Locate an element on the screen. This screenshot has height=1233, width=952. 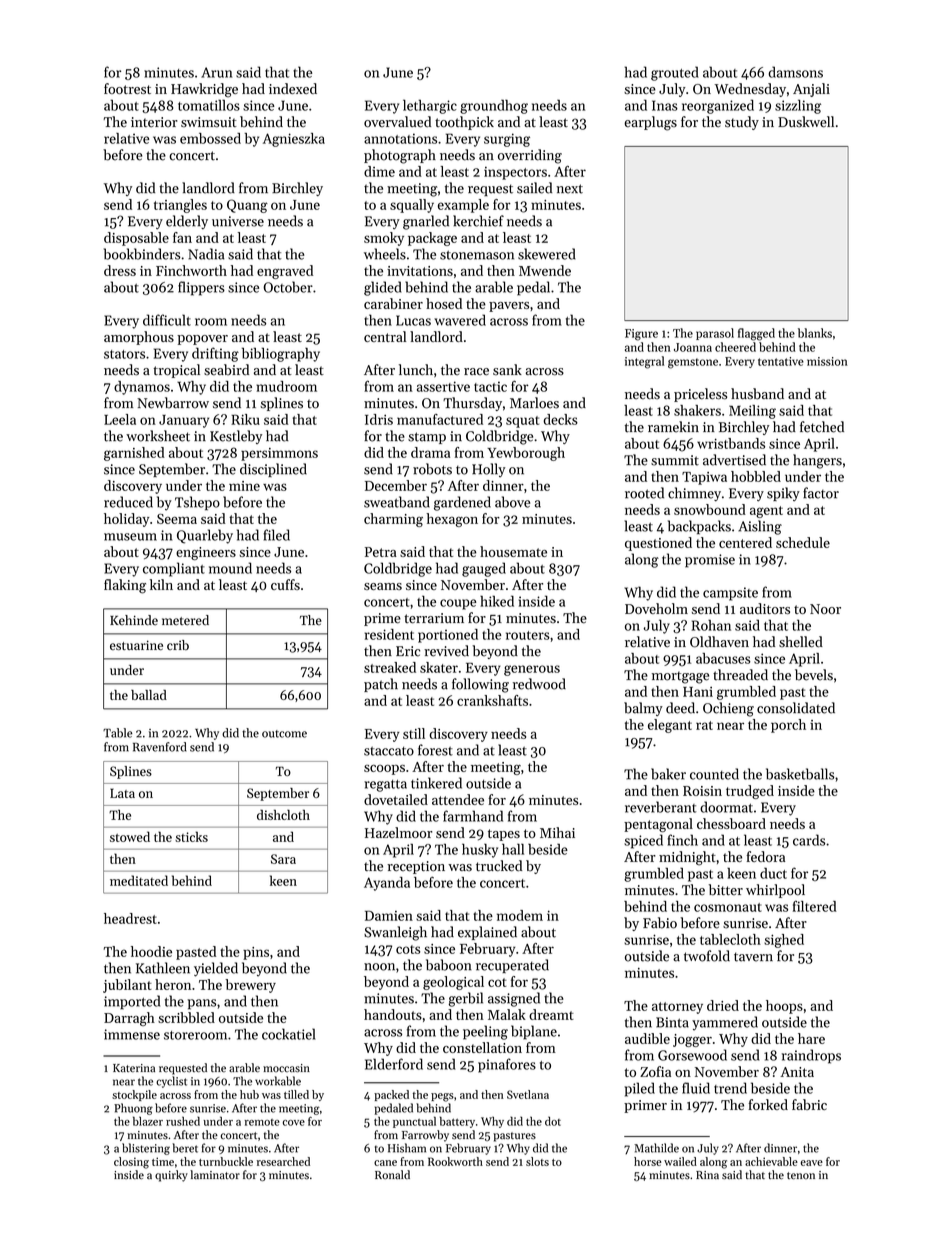
Damien is located at coordinates (389, 916).
